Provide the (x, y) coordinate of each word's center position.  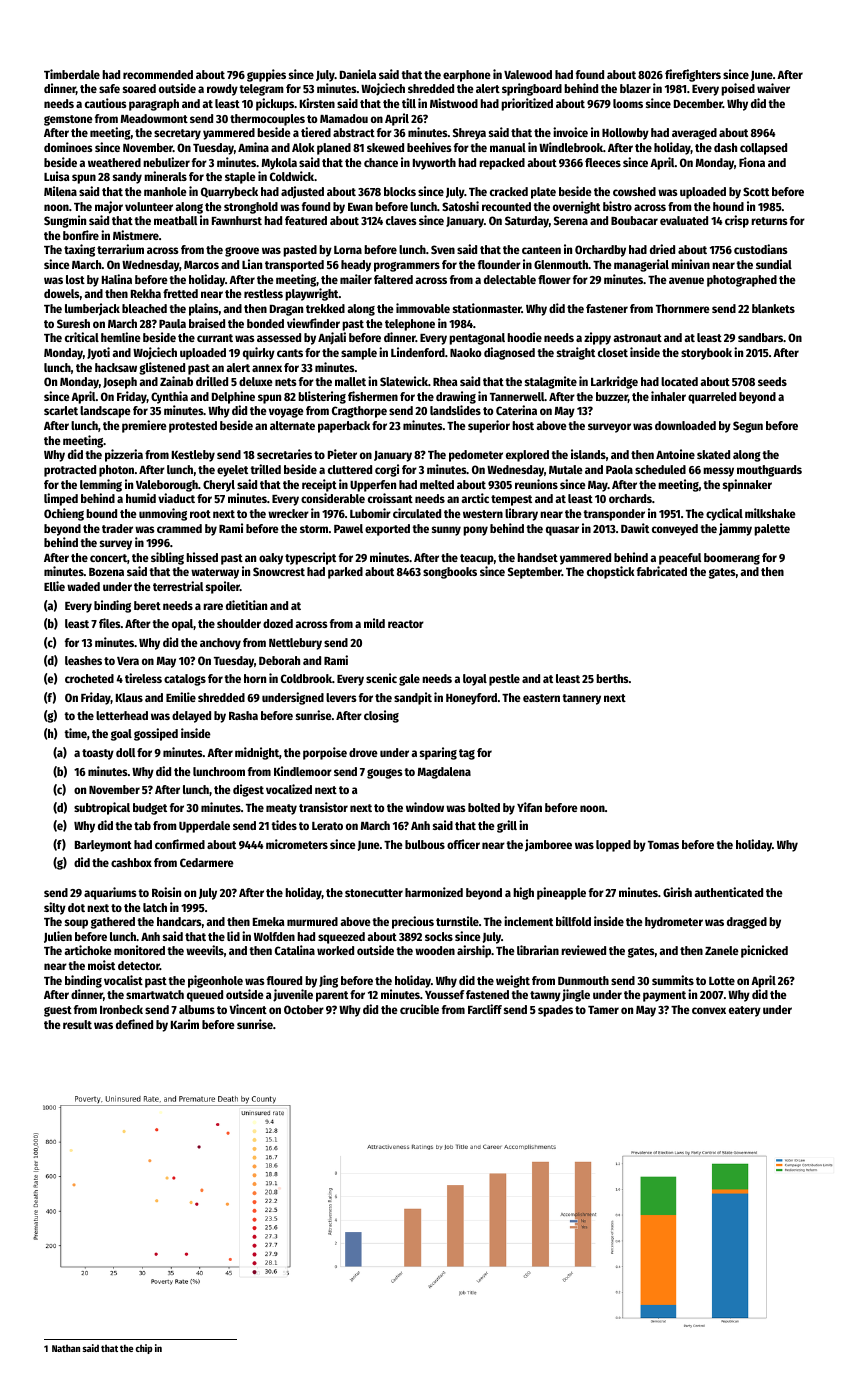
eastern (541, 698)
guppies (266, 75)
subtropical (102, 808)
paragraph (154, 105)
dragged (747, 923)
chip (143, 1349)
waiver (773, 88)
